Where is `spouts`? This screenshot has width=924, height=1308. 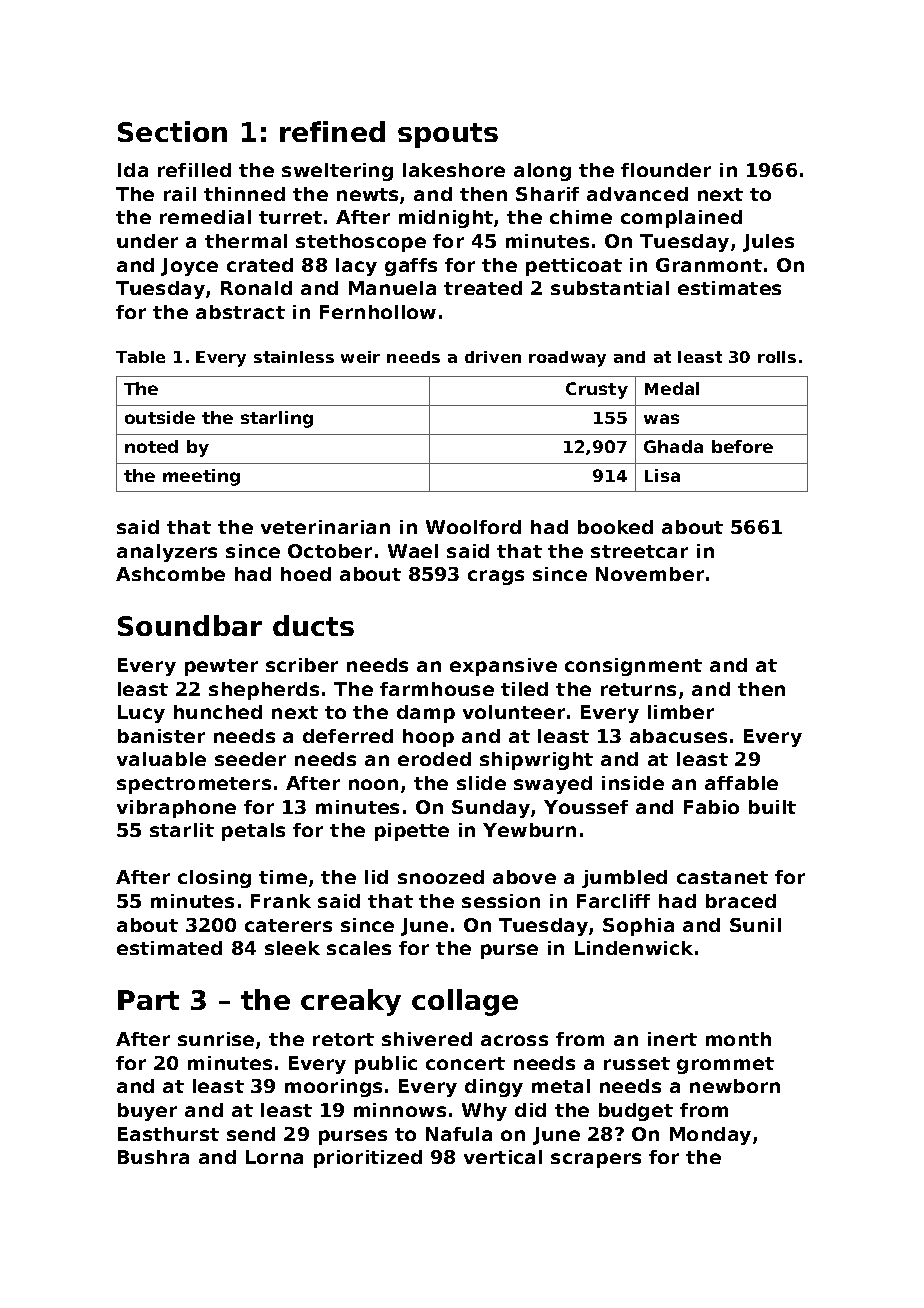
spouts is located at coordinates (448, 135).
